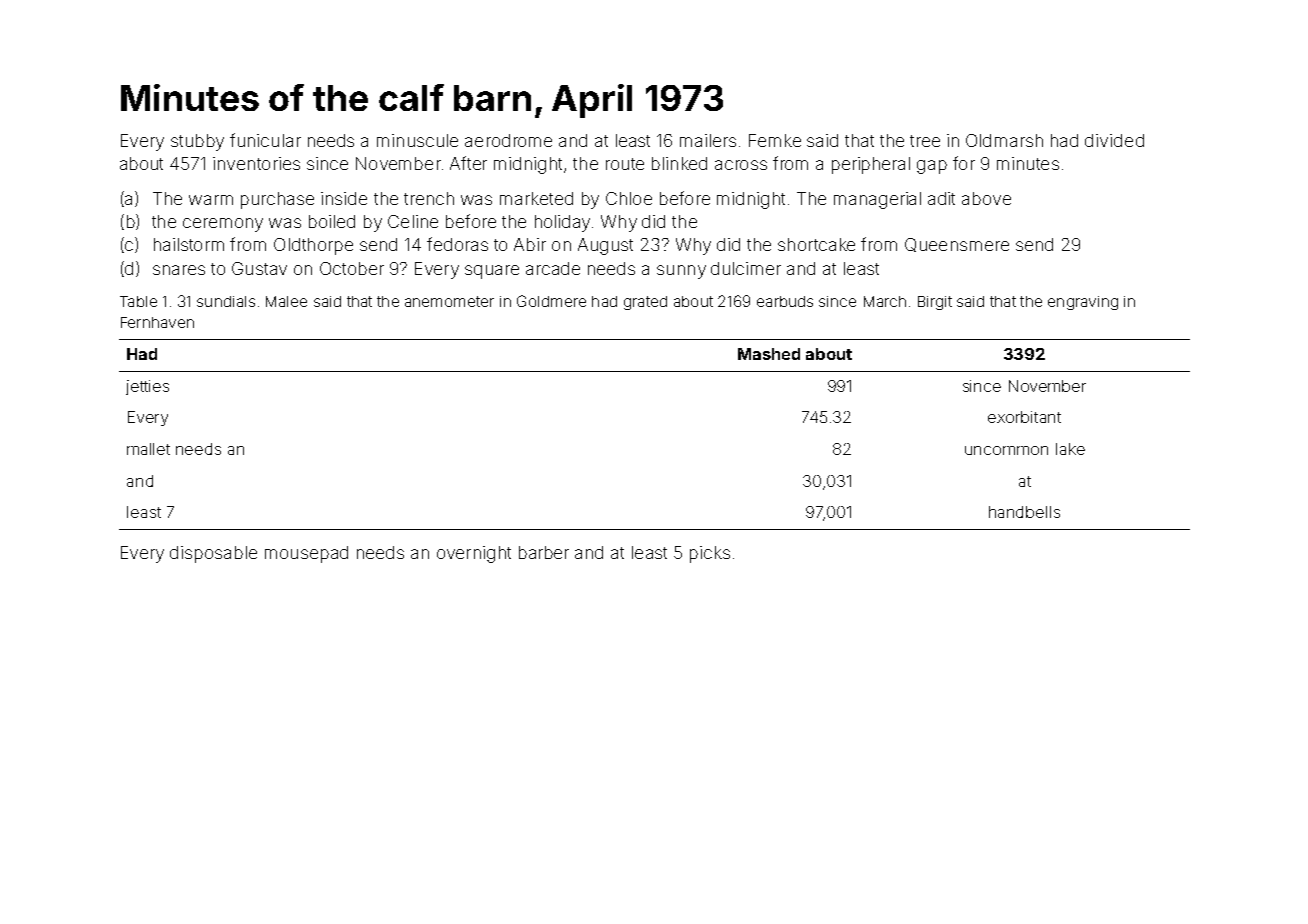 The height and width of the document is (924, 1308). What do you see at coordinates (148, 449) in the document?
I see `mallet` at bounding box center [148, 449].
